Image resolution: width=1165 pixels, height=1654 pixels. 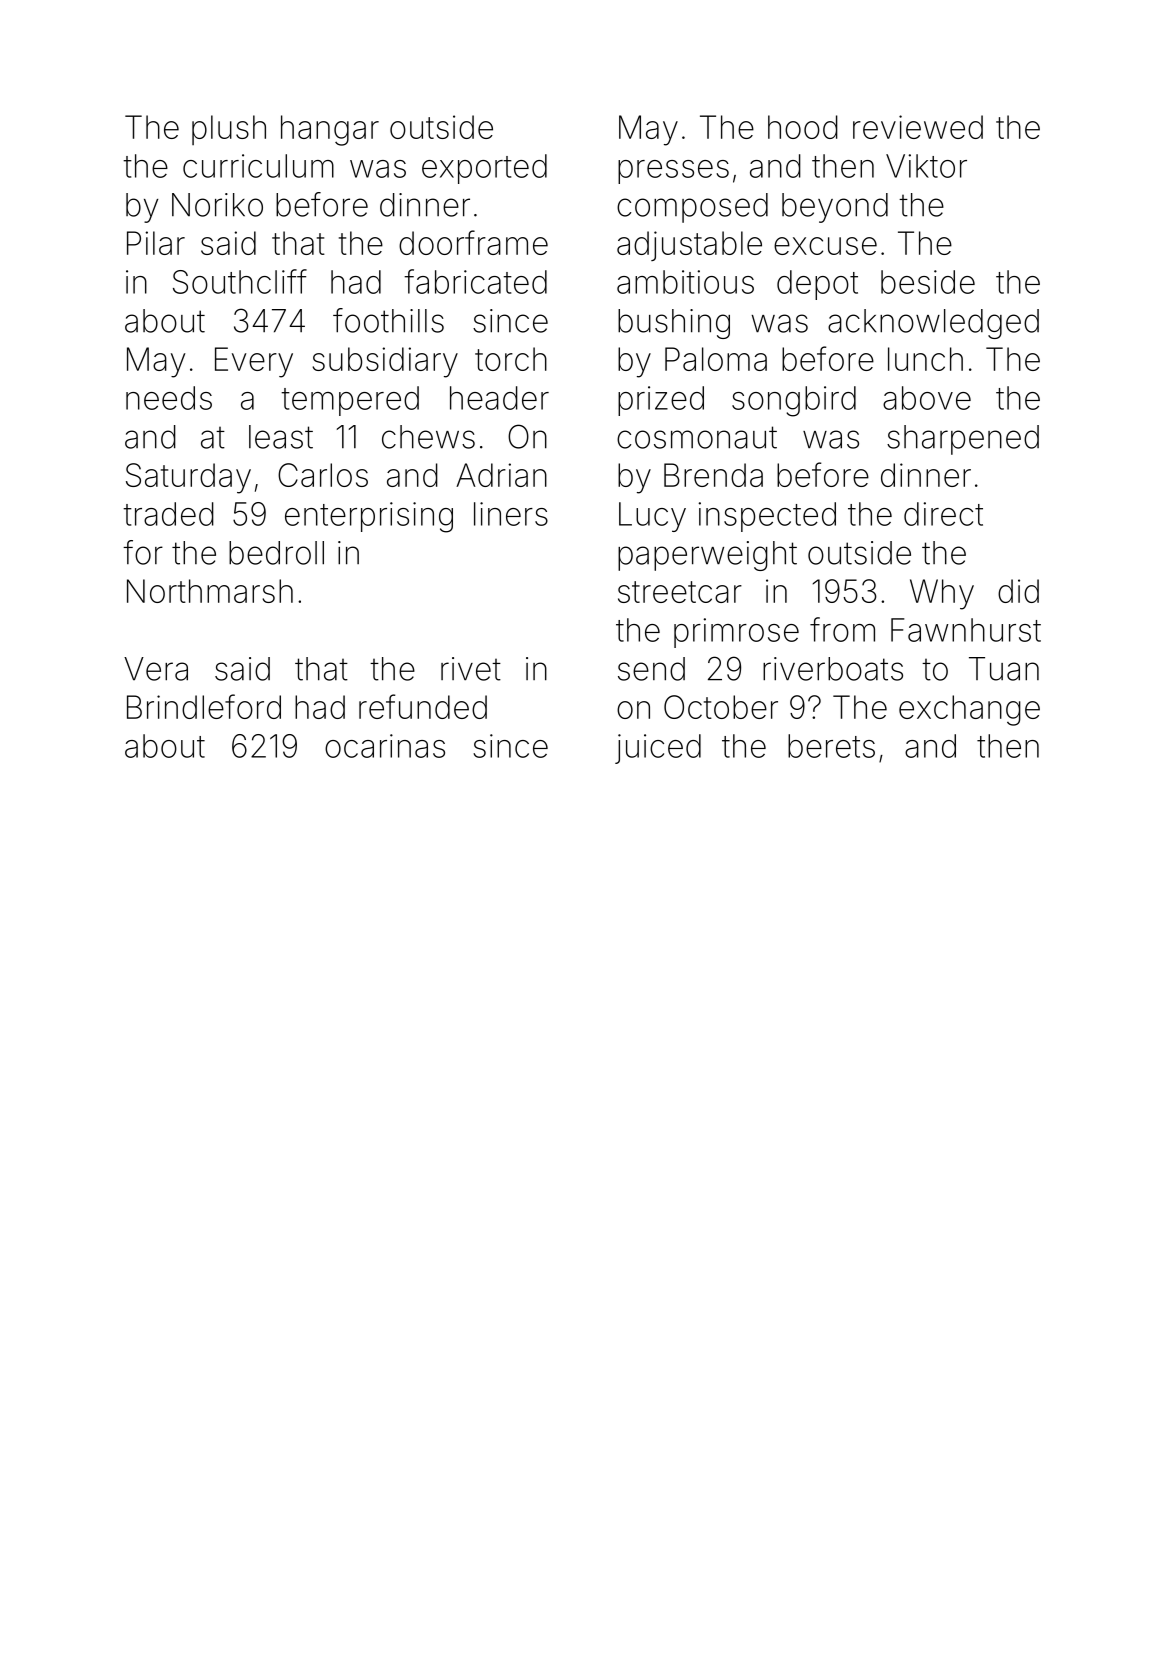 What do you see at coordinates (803, 127) in the screenshot?
I see `hood` at bounding box center [803, 127].
